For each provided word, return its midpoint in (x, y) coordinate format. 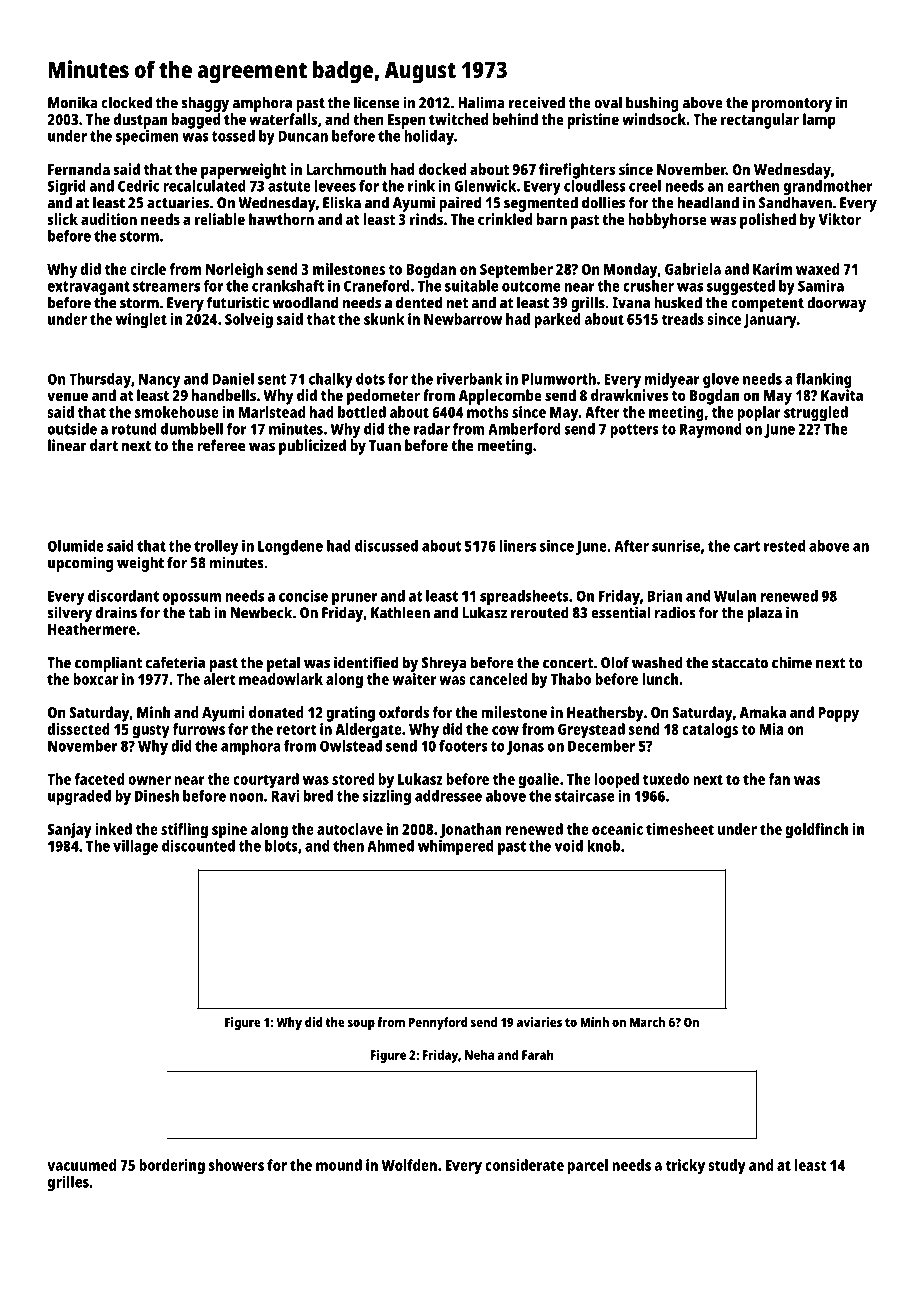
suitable (471, 286)
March (647, 1022)
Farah (537, 1055)
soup (361, 1024)
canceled (498, 679)
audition (109, 219)
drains (116, 612)
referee (221, 445)
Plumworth (559, 379)
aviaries (539, 1022)
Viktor (840, 219)
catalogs (710, 731)
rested (784, 546)
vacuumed (81, 1165)
